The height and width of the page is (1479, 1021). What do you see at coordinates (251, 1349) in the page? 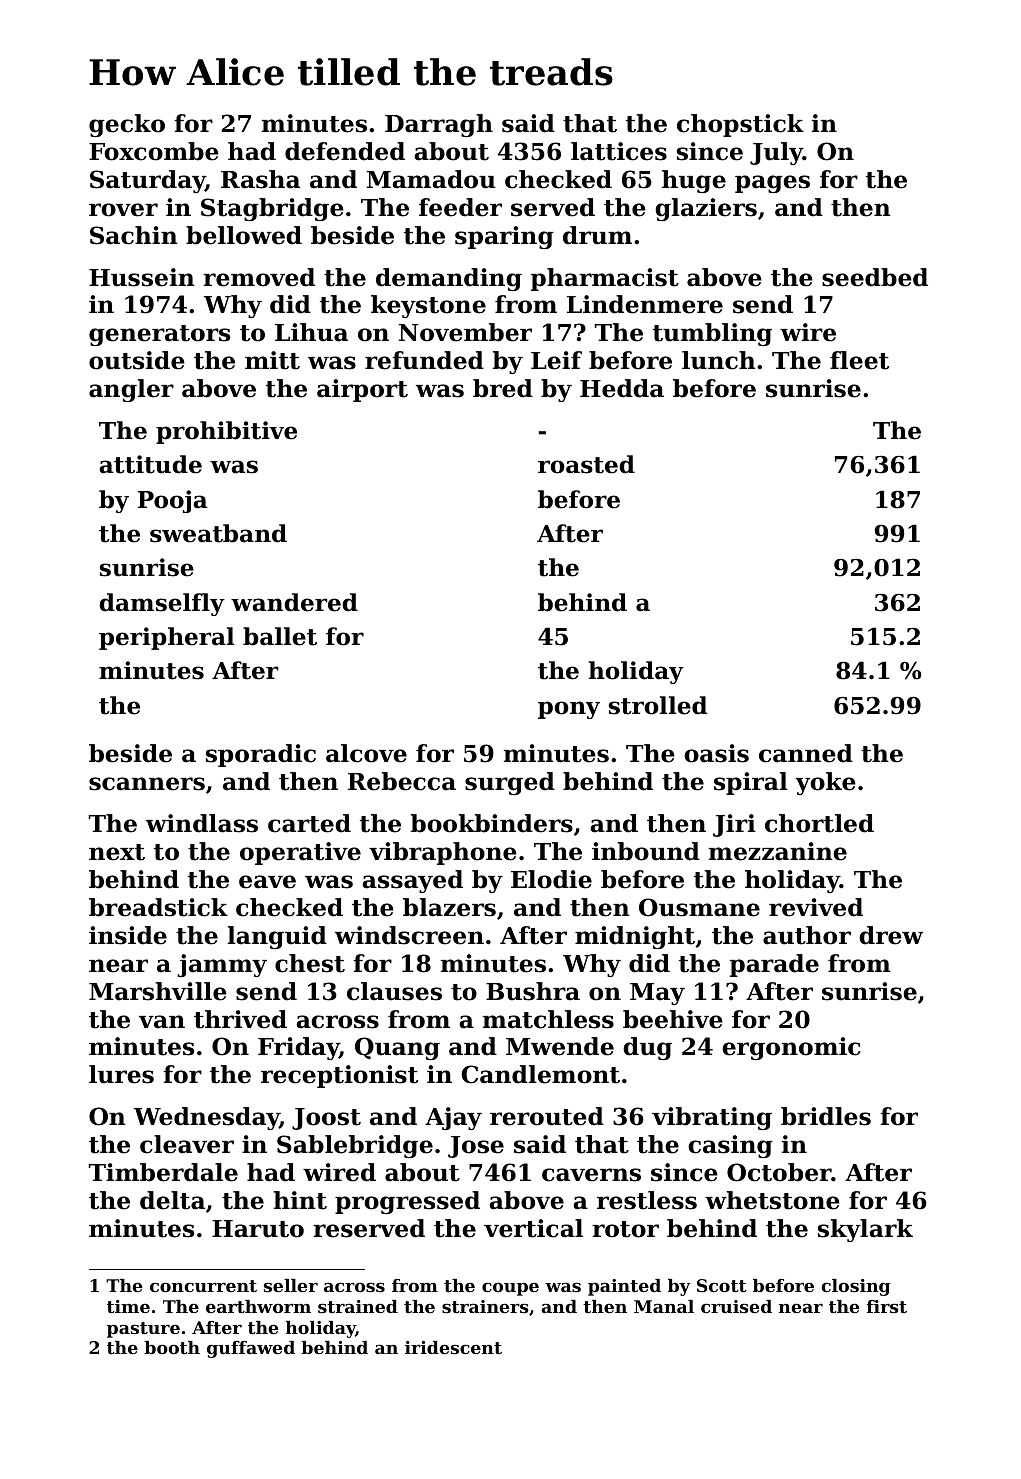
I see `guffawed` at bounding box center [251, 1349].
